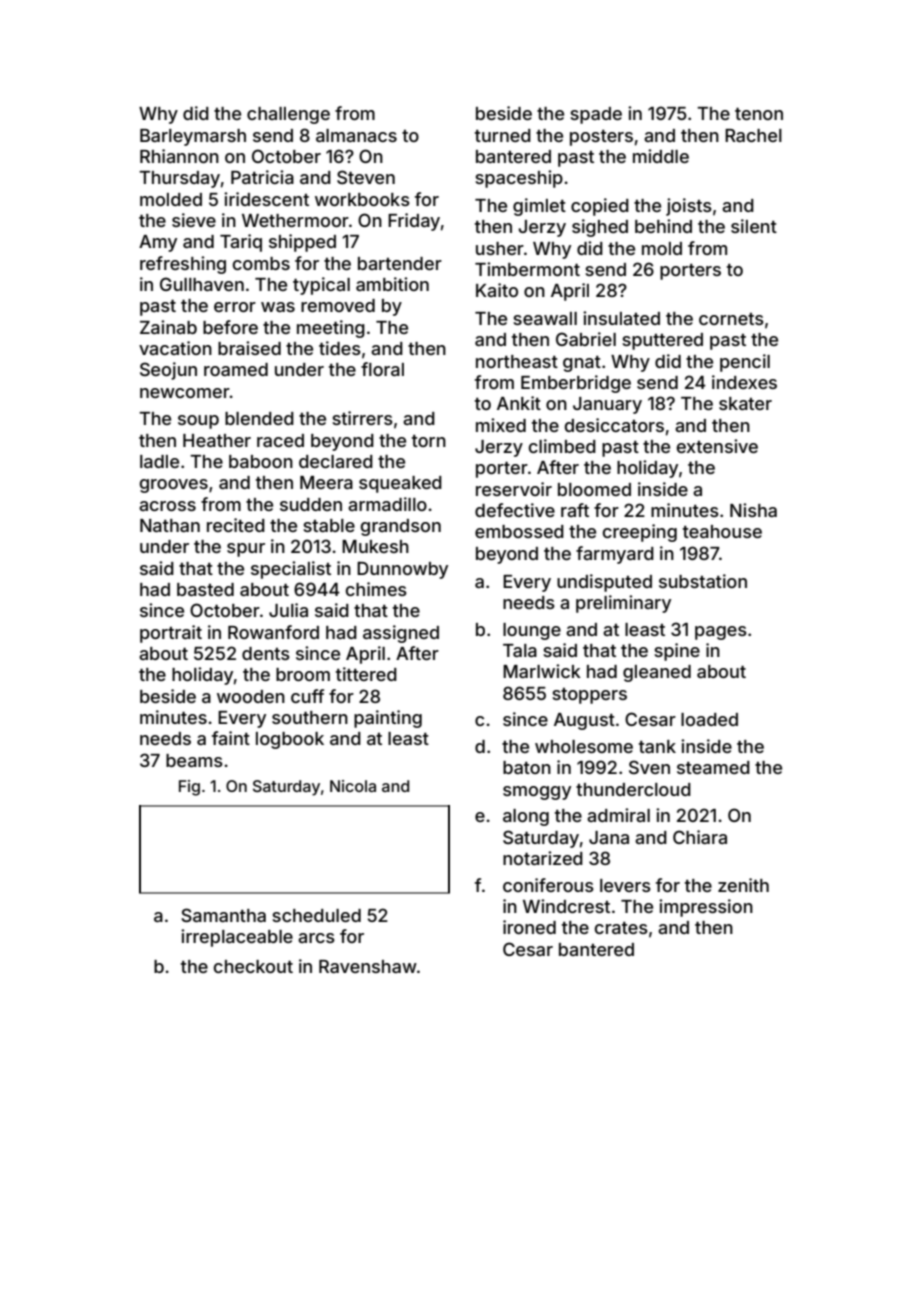 The height and width of the document is (1314, 924). Describe the element at coordinates (677, 652) in the document. I see `spine` at that location.
